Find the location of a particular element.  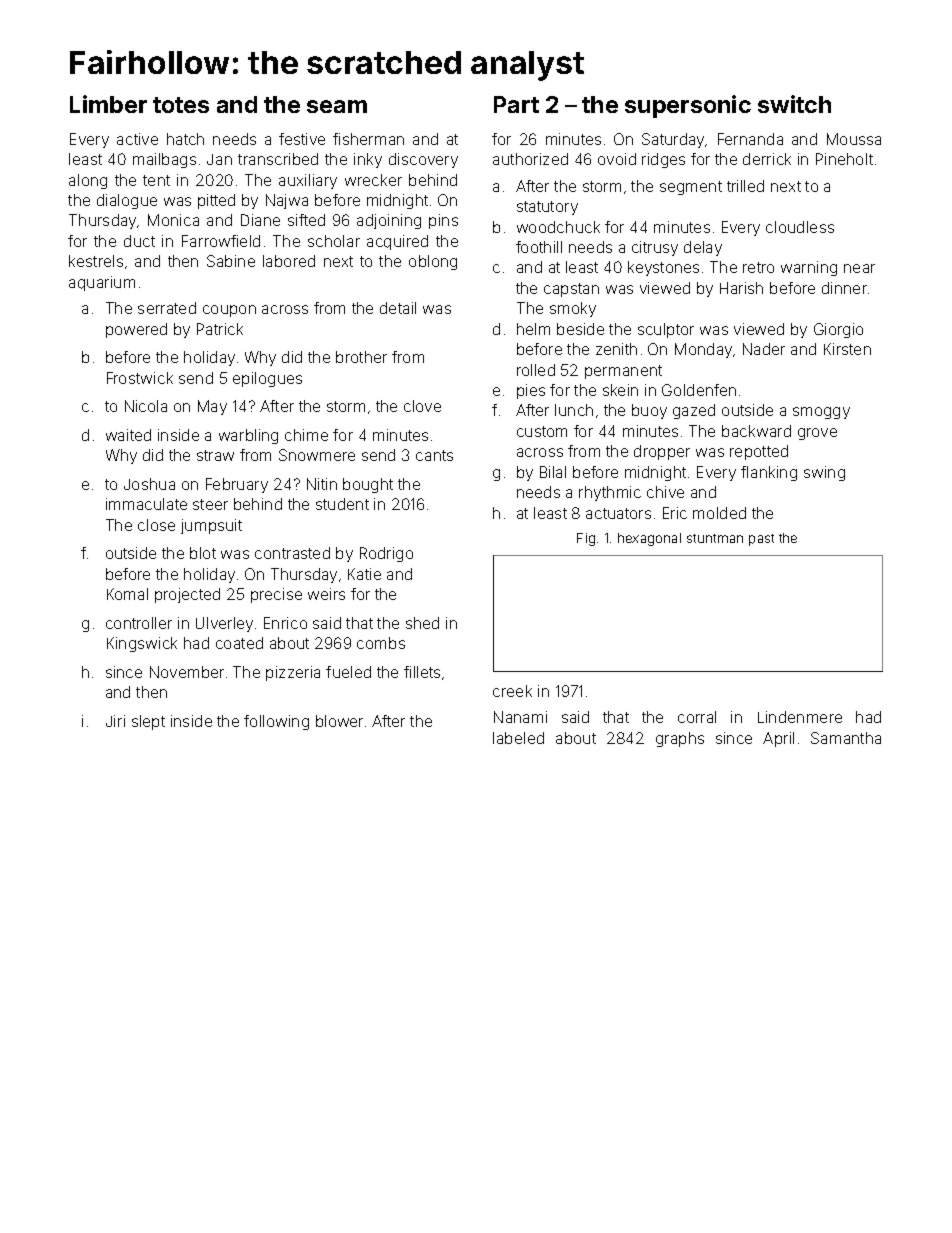

smoggy is located at coordinates (821, 413).
